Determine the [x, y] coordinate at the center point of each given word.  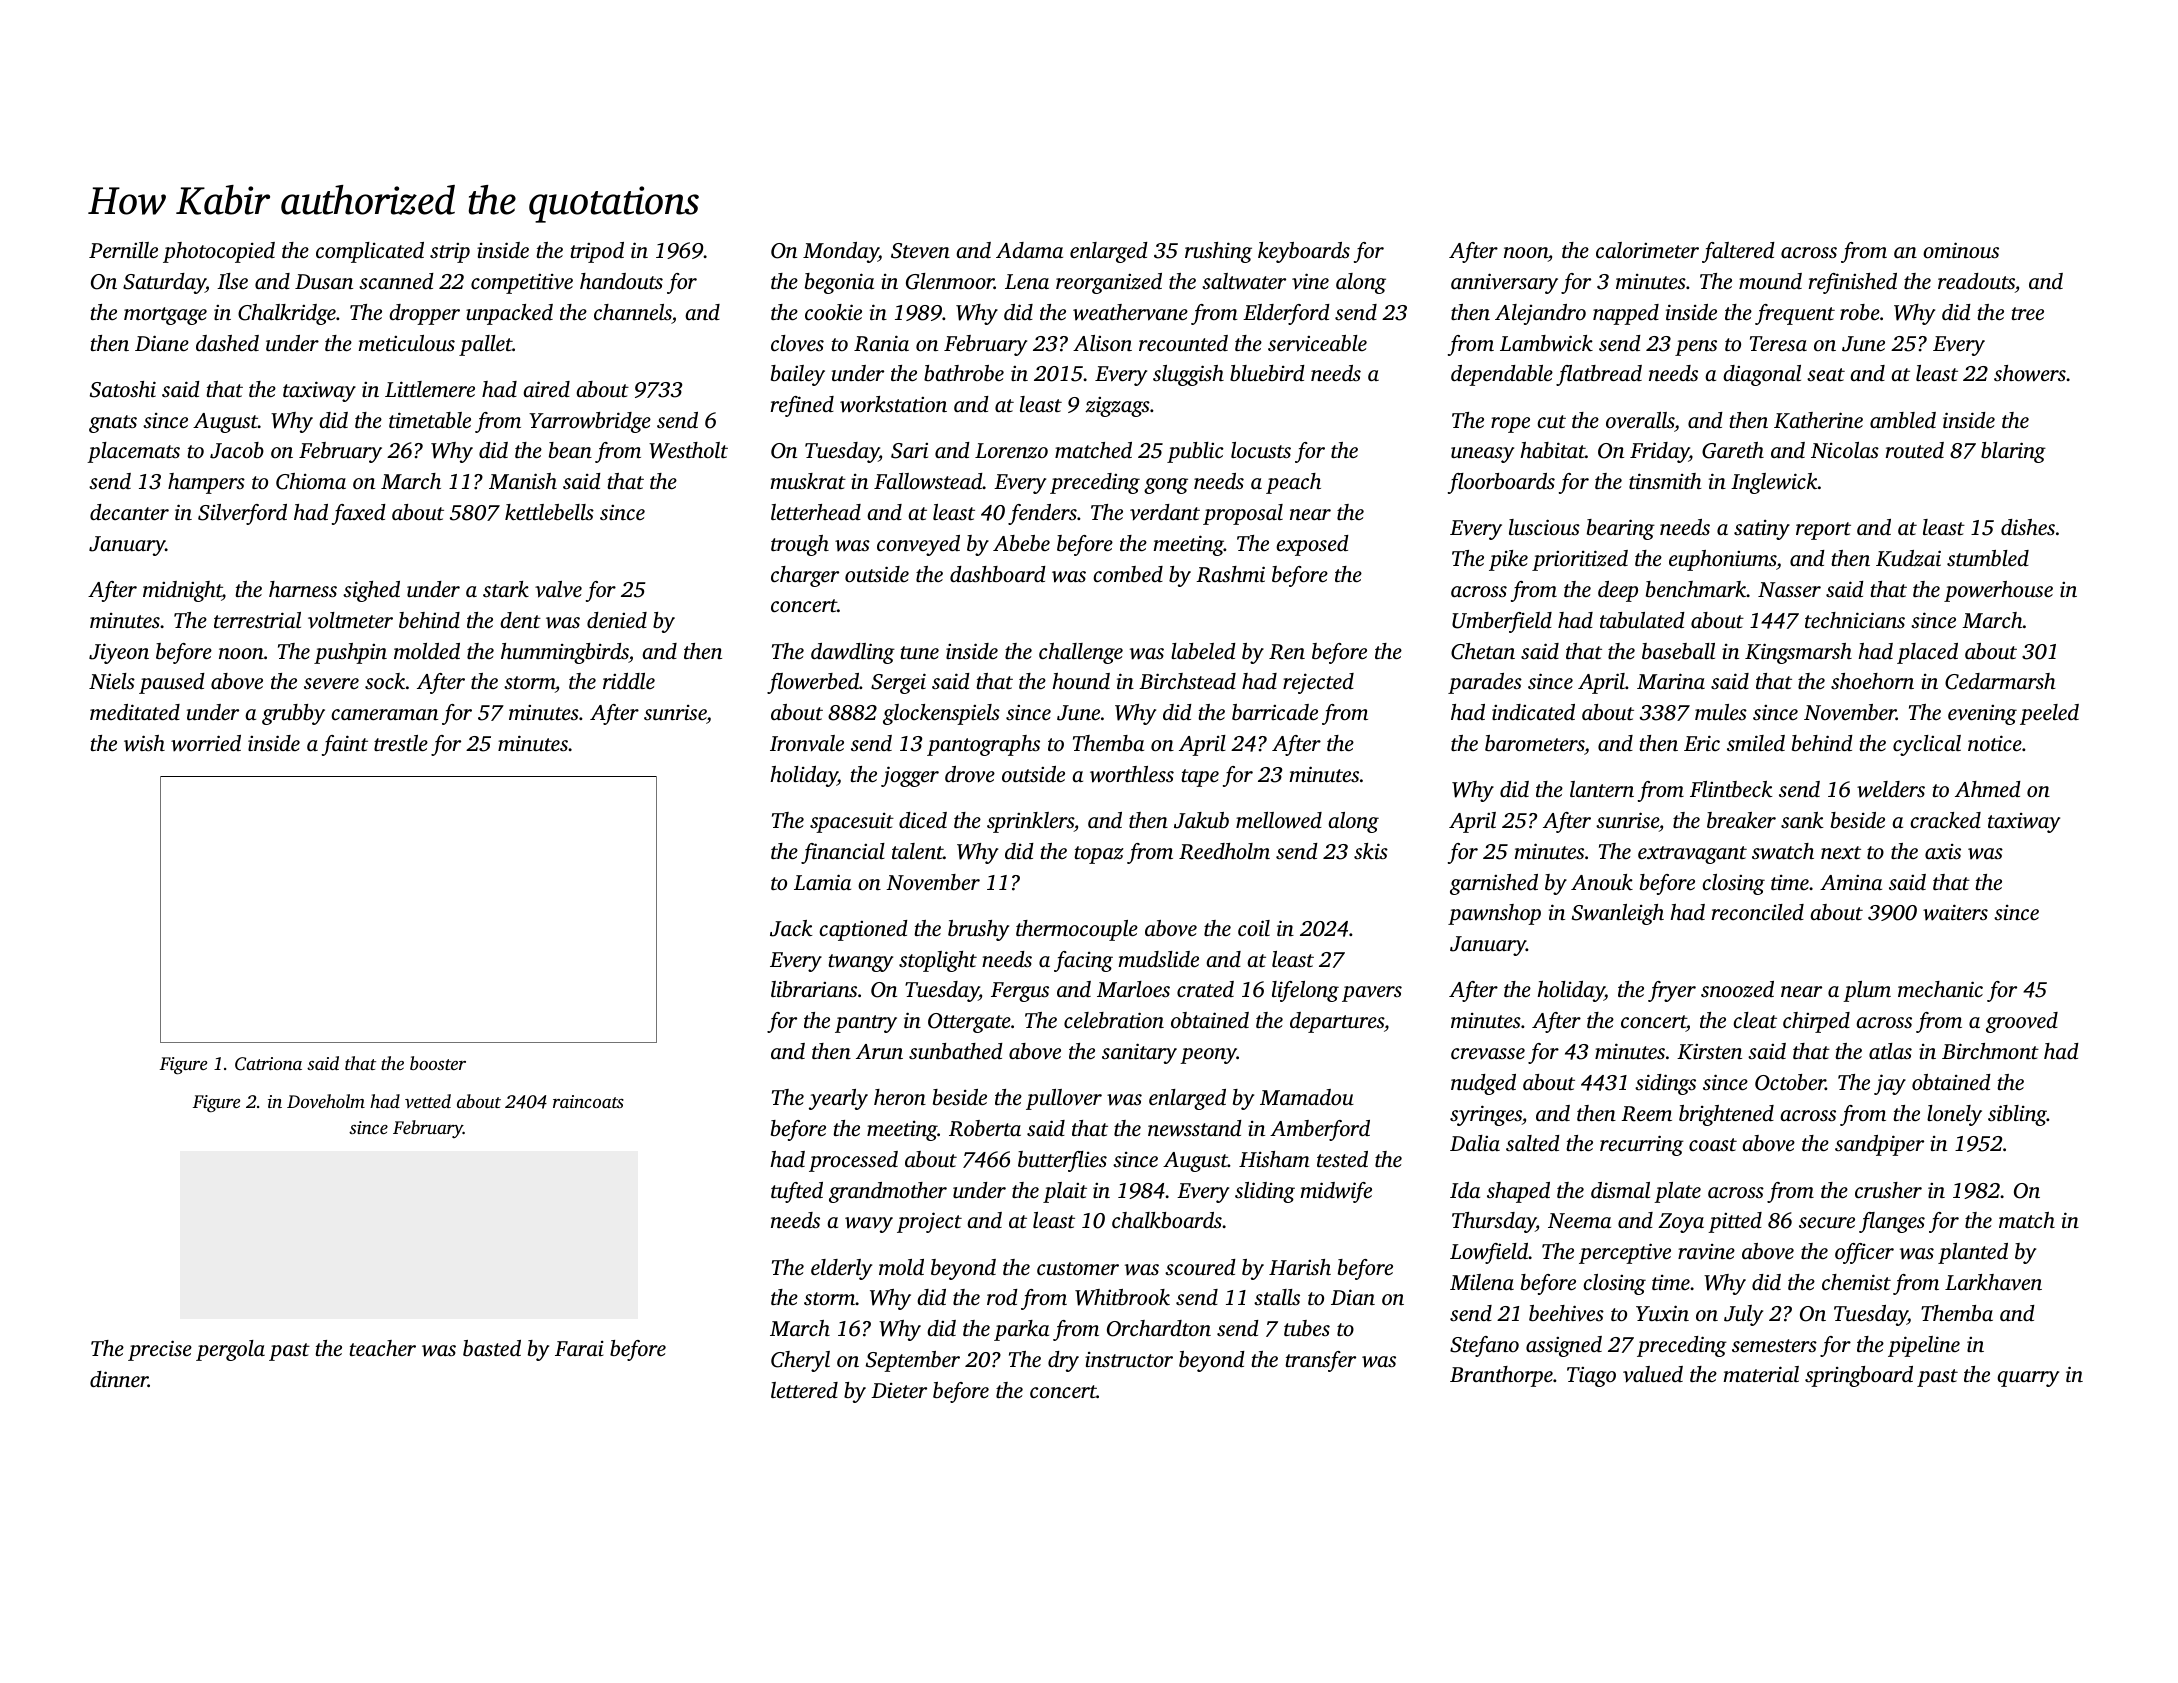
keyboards [1304, 252]
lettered [804, 1390]
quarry [2028, 1379]
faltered [1738, 252]
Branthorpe [1501, 1376]
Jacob [237, 450]
